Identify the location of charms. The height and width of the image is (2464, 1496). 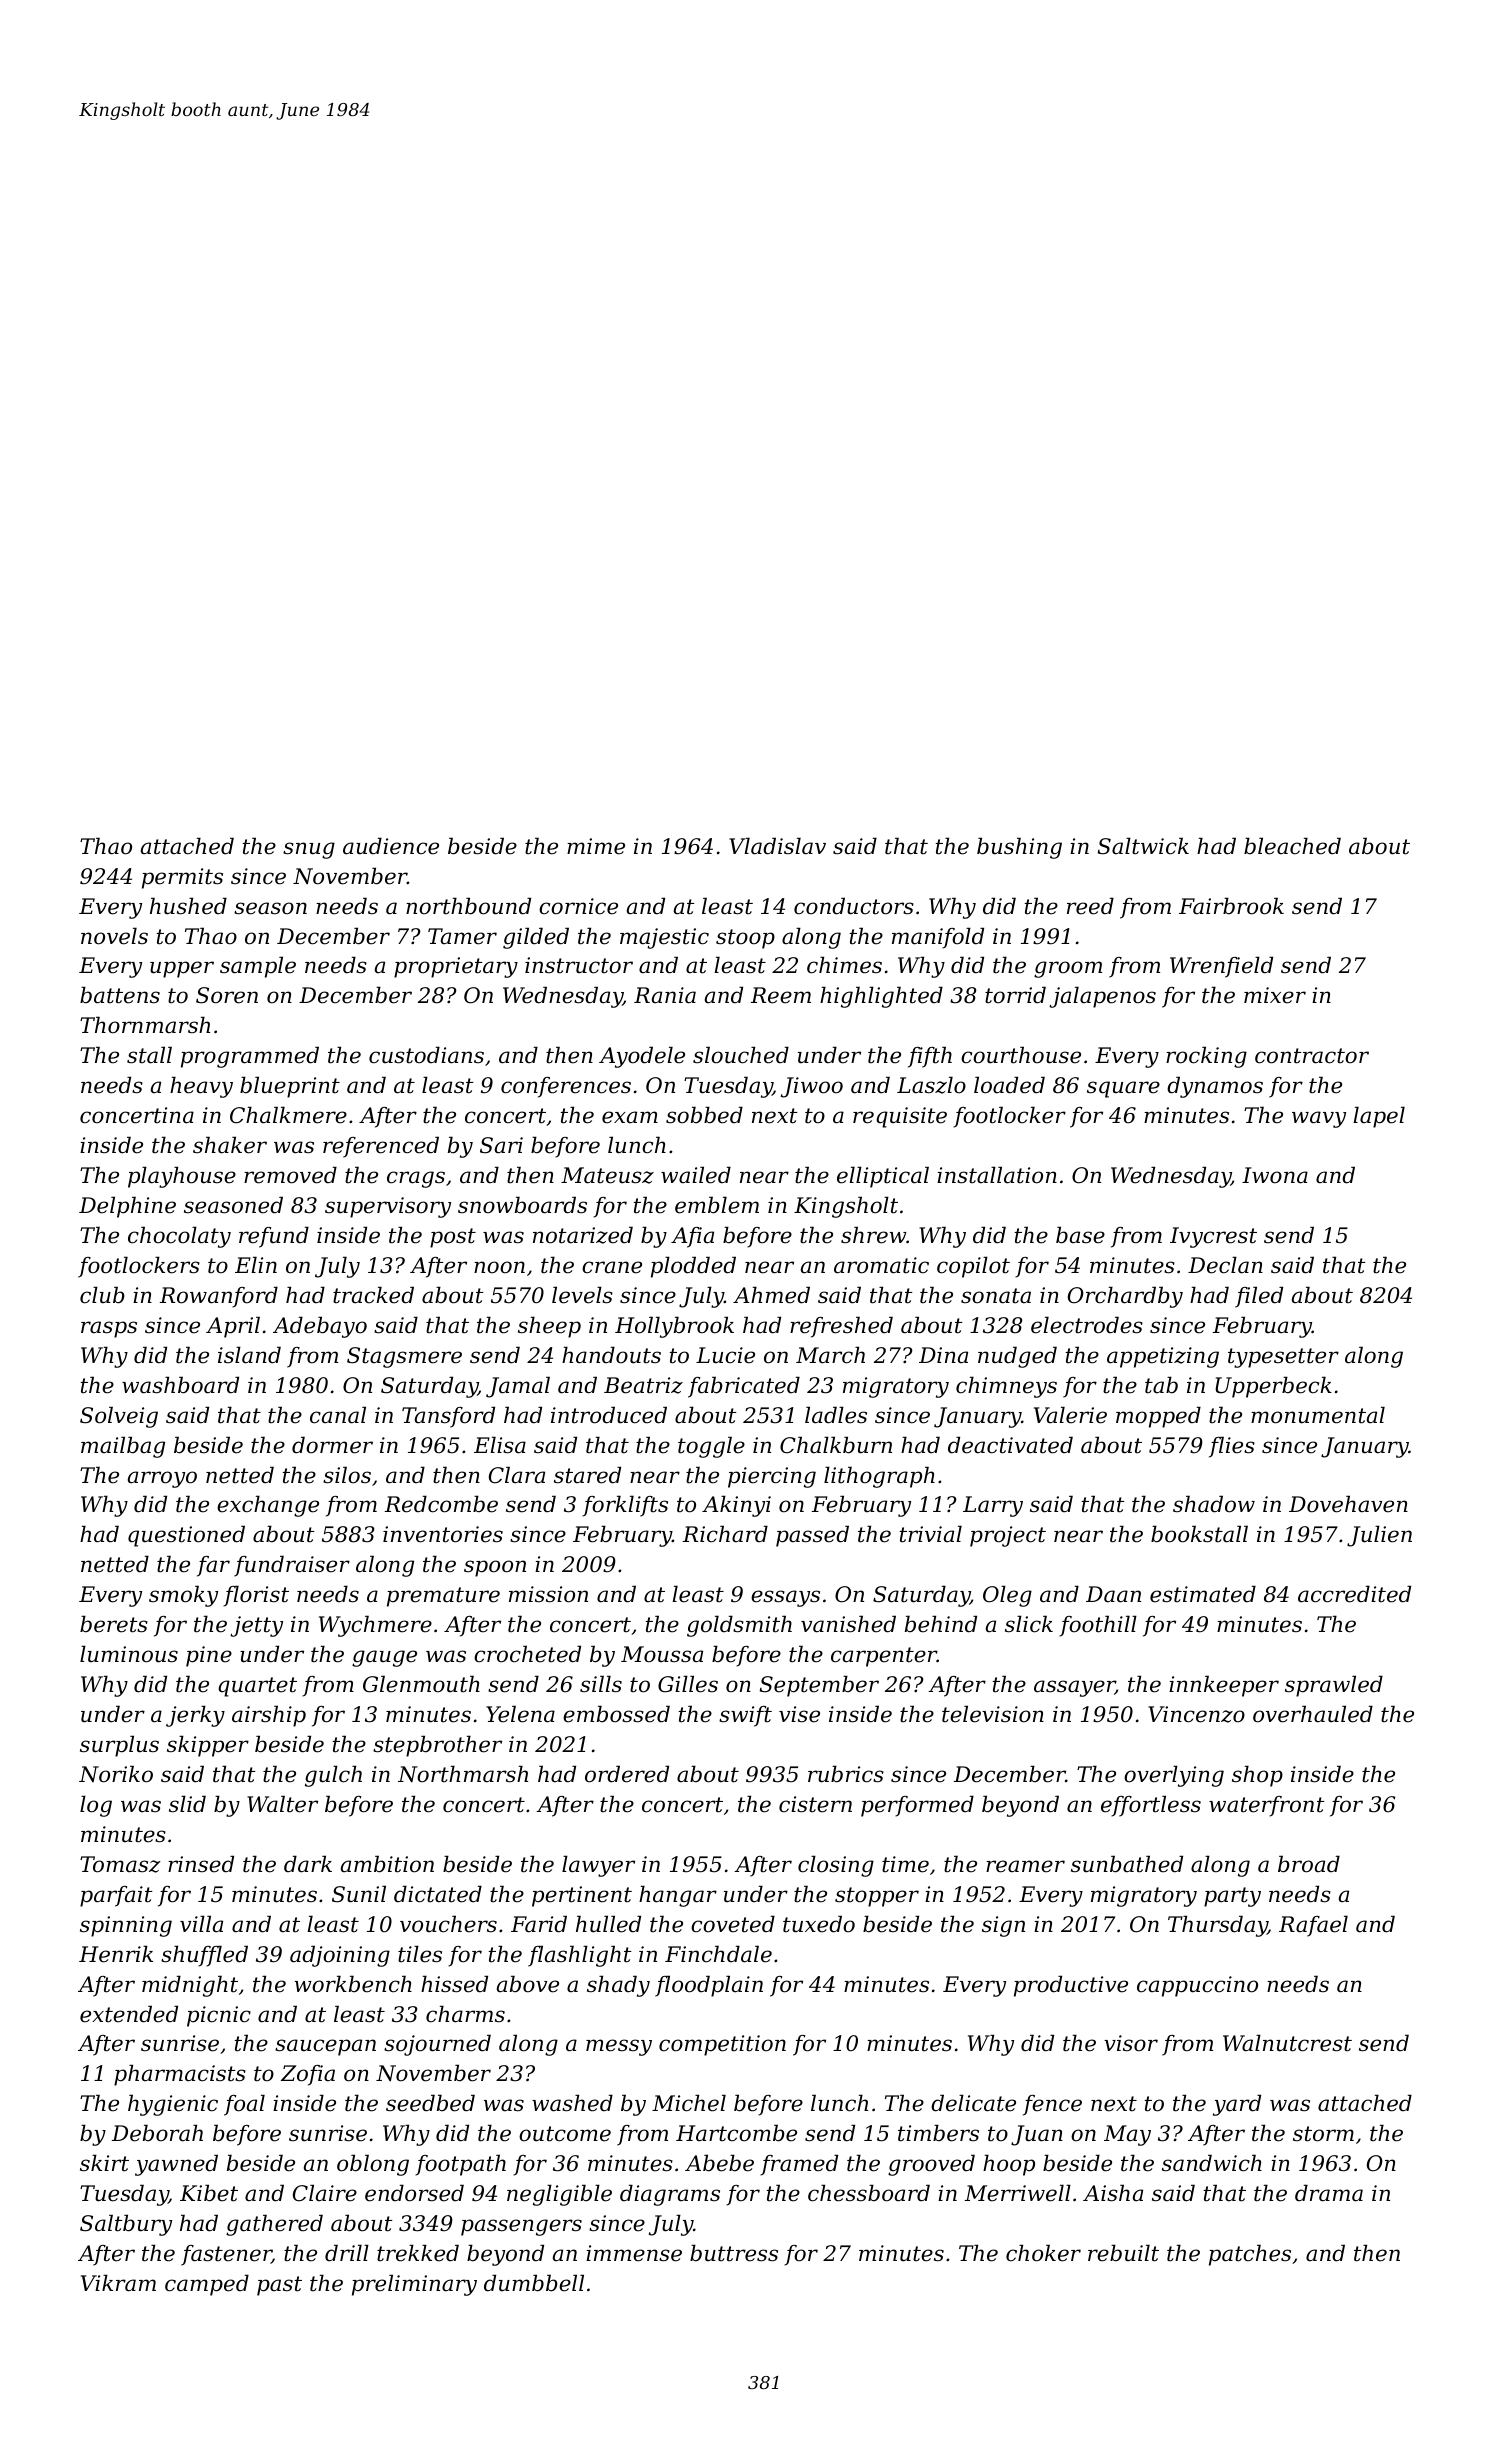
(465, 2014).
